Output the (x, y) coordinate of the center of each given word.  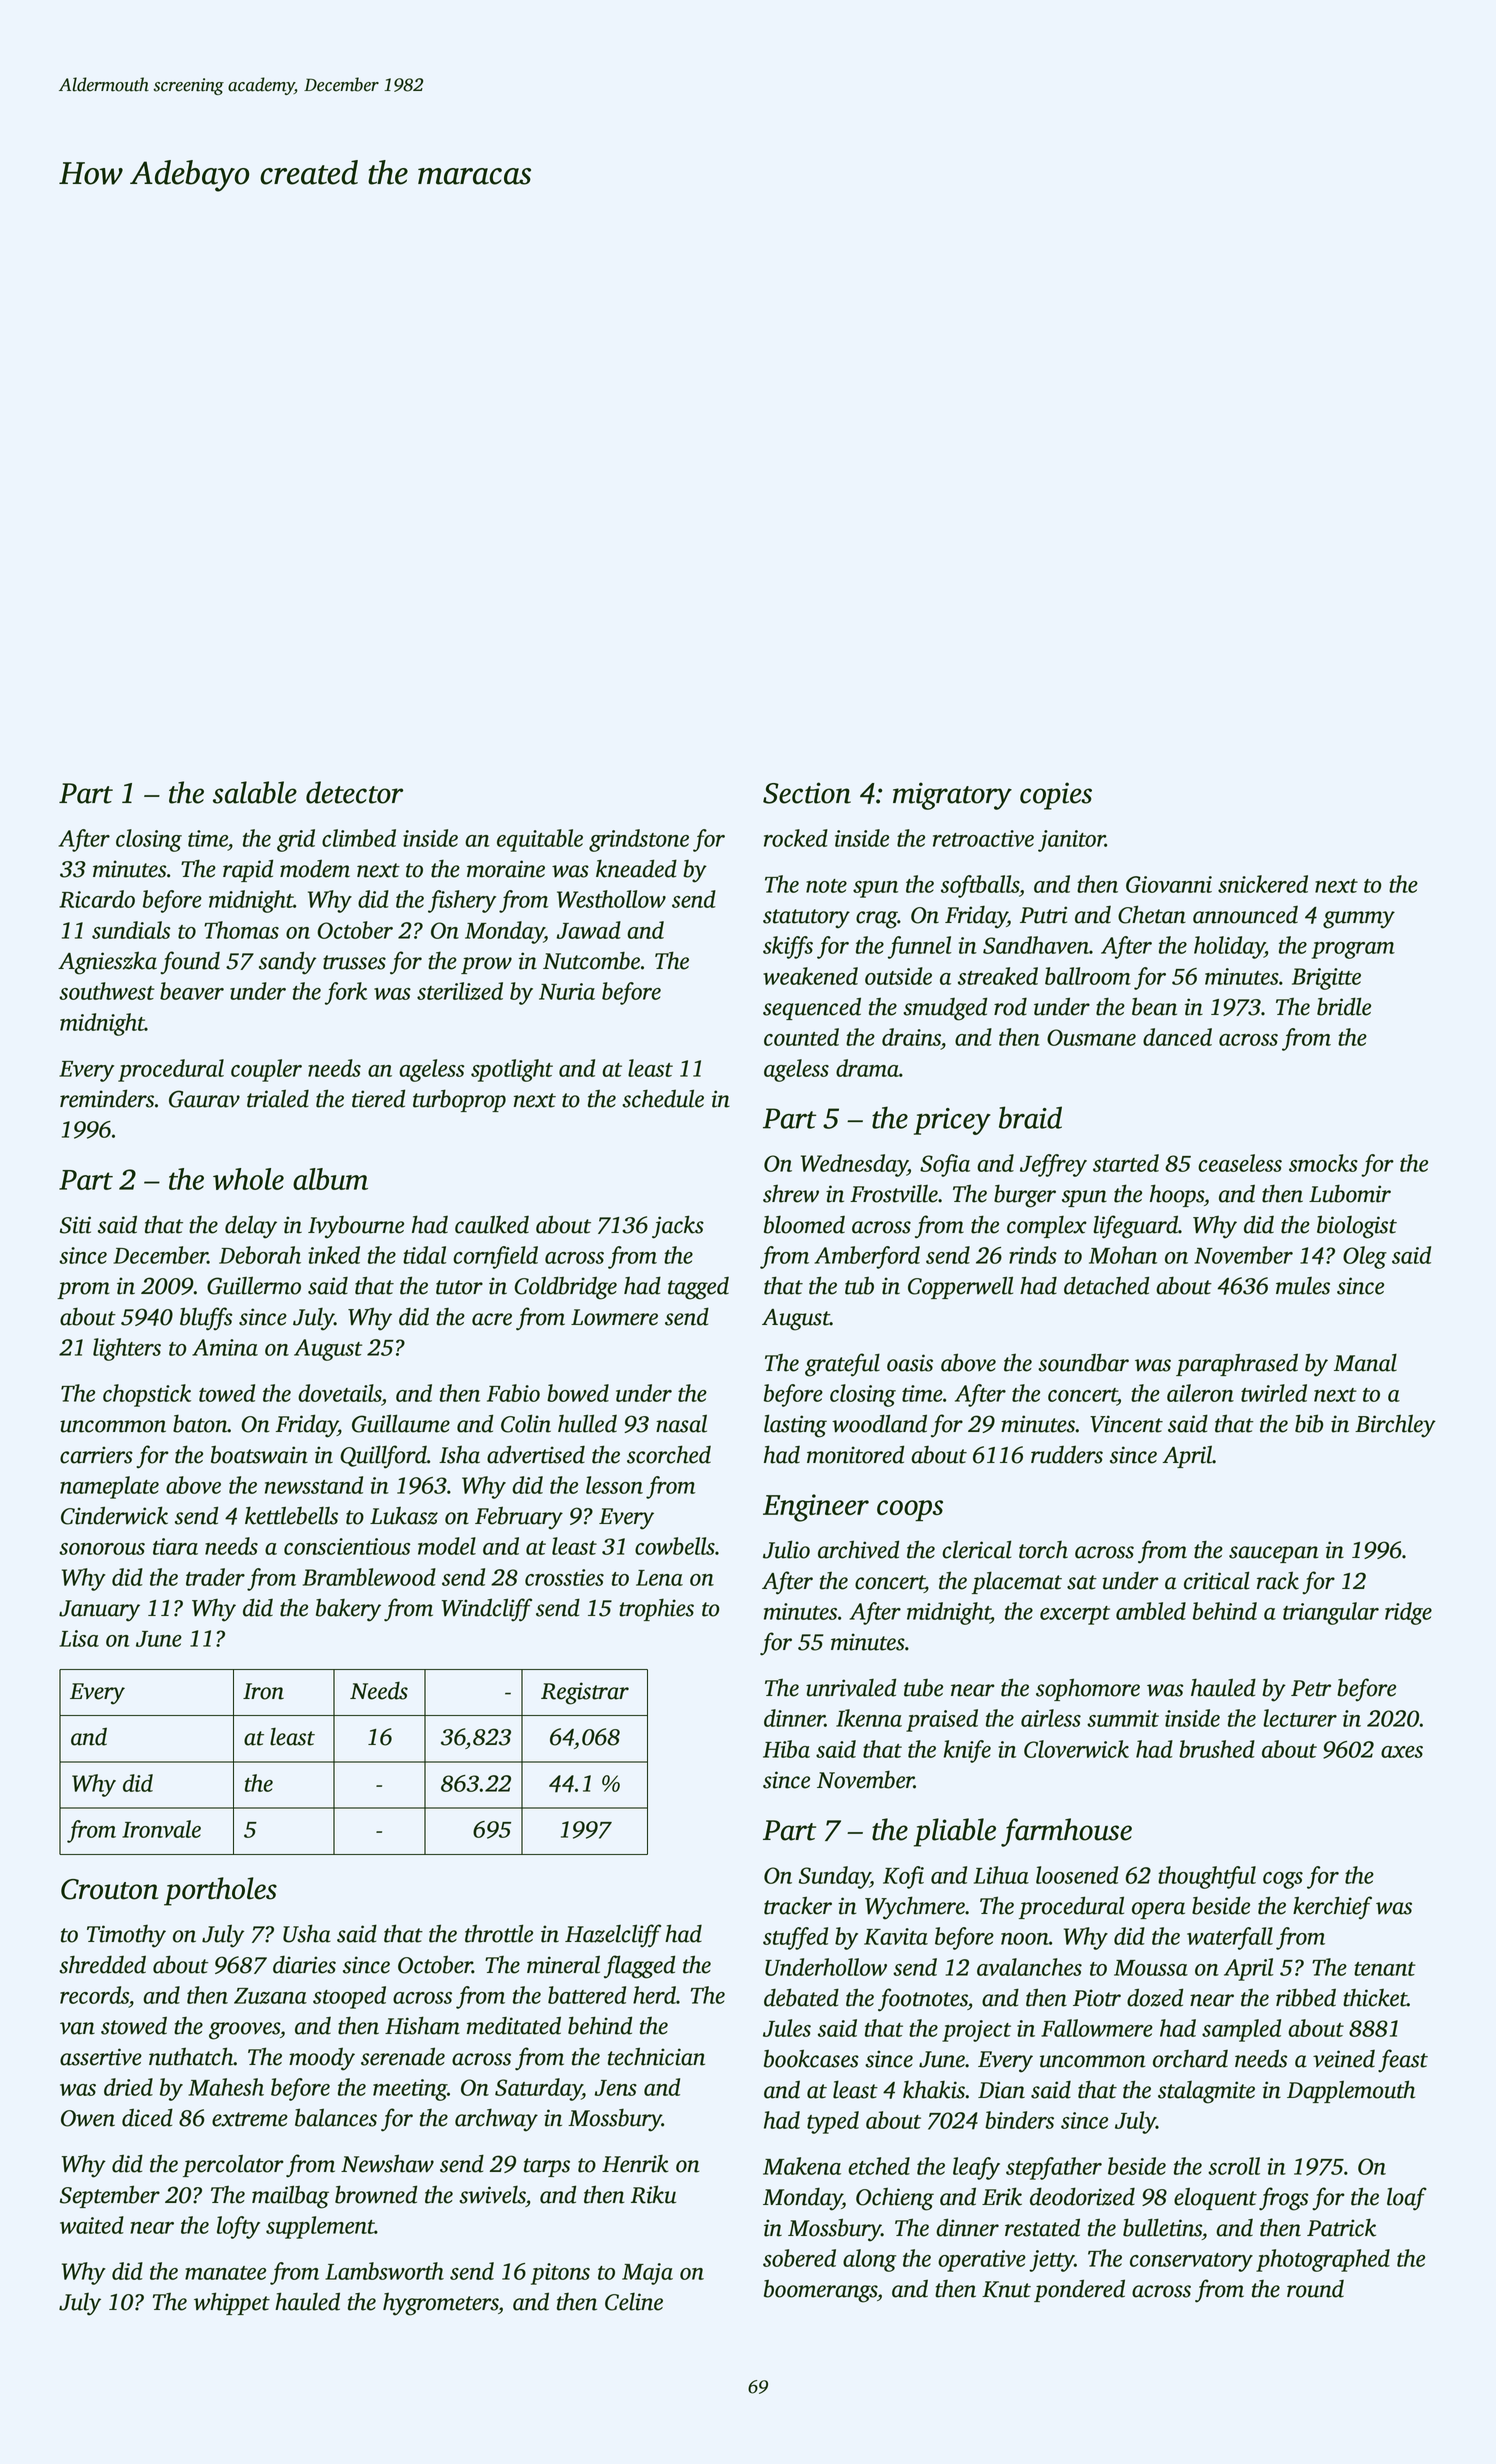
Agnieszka (107, 963)
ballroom (1088, 976)
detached (1106, 1285)
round (1315, 2289)
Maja (647, 2274)
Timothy (126, 1936)
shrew (791, 1194)
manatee (225, 2273)
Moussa (1151, 1968)
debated (801, 1997)
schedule (663, 1098)
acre (492, 1319)
